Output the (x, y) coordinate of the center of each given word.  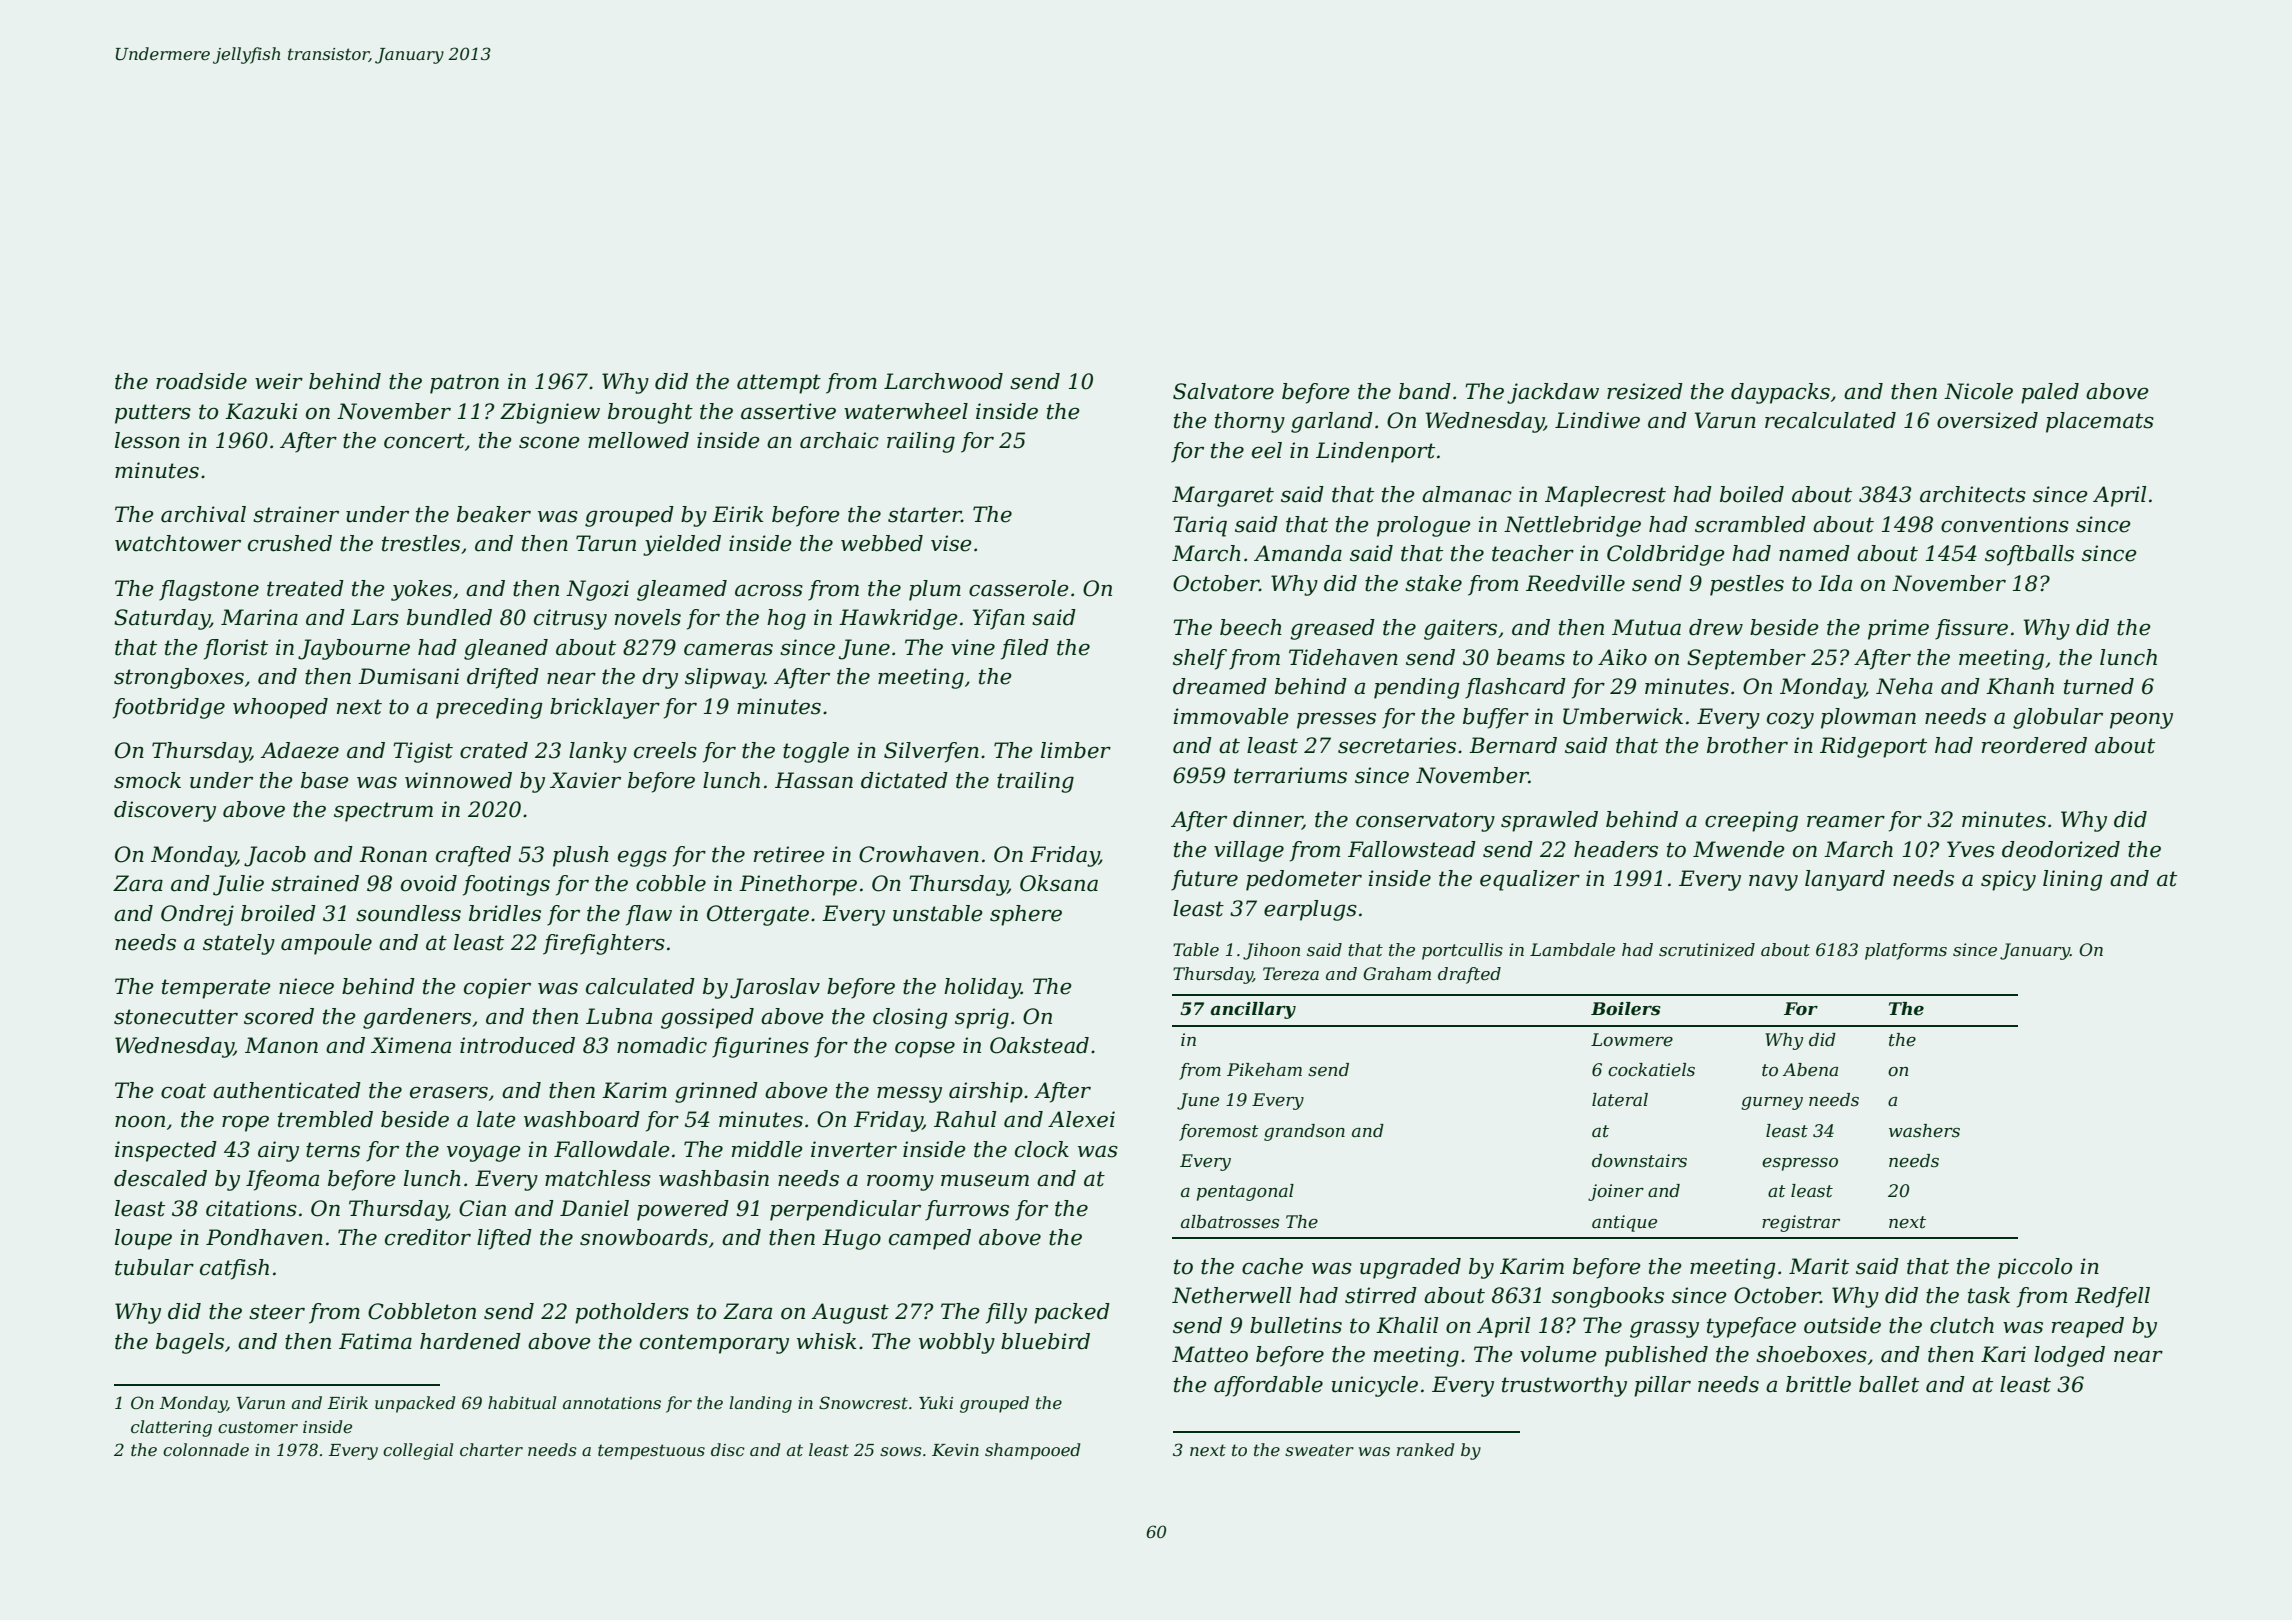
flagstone (209, 590)
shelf (1200, 659)
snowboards (644, 1237)
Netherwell (1231, 1295)
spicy (2008, 880)
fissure (1971, 629)
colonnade (206, 1449)
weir (279, 381)
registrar (1801, 1223)
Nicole (1978, 391)
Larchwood (943, 381)
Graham (1397, 973)
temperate (216, 989)
